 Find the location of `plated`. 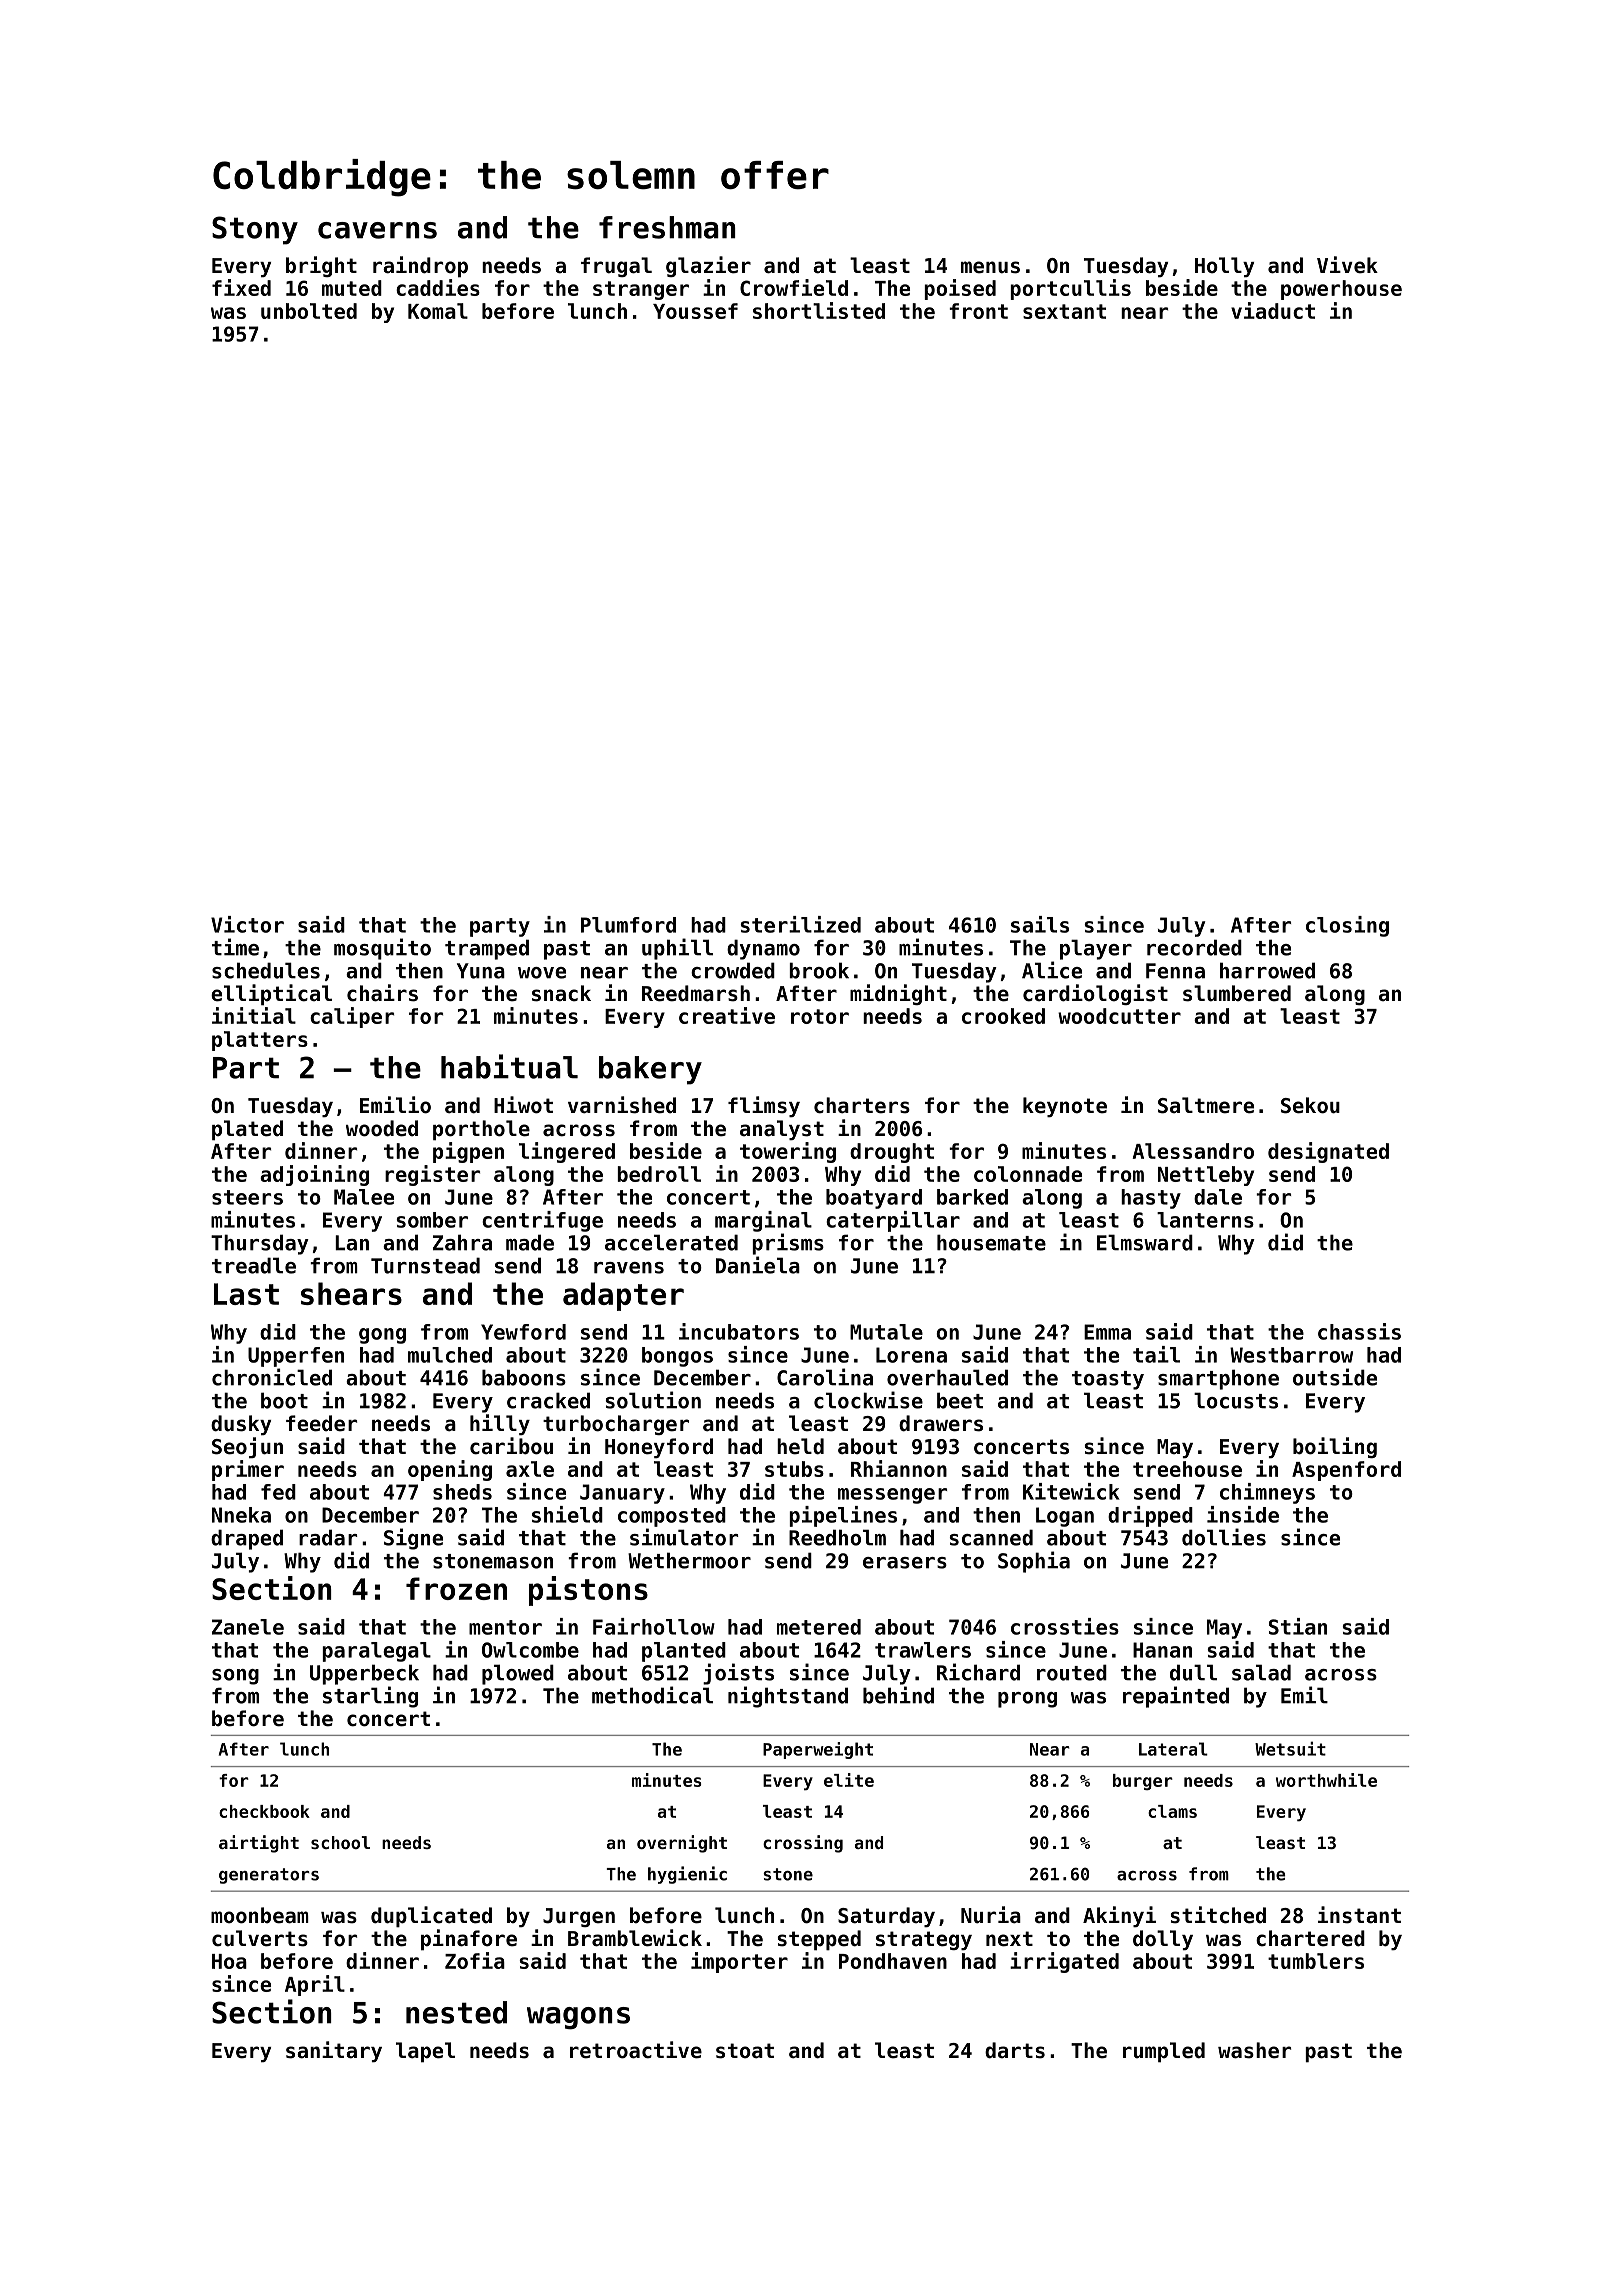

plated is located at coordinates (247, 1130).
